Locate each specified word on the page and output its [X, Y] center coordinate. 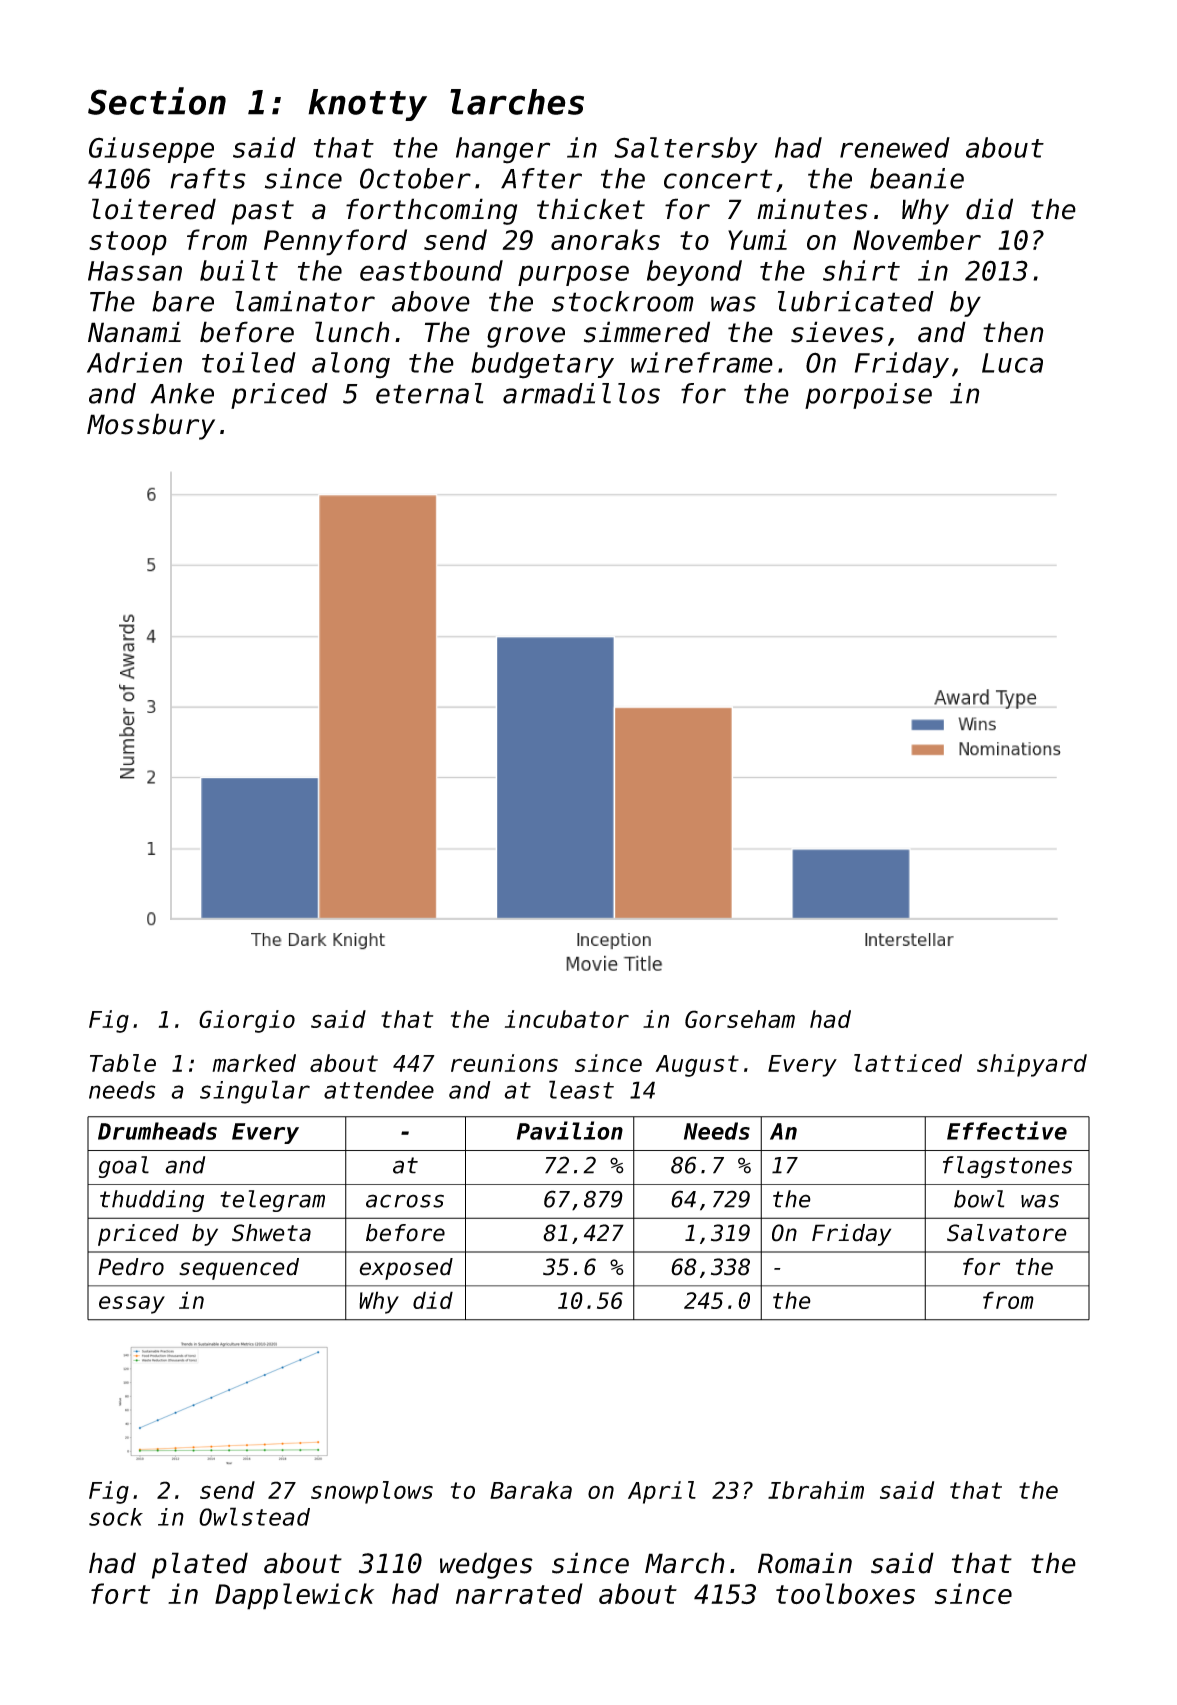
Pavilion [570, 1130]
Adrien [134, 362]
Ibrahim [816, 1490]
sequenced [239, 1269]
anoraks [605, 239]
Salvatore [1007, 1233]
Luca [1012, 363]
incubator [567, 1019]
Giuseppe [151, 150]
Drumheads [157, 1131]
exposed [406, 1269]
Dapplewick [294, 1596]
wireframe [702, 362]
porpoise [868, 396]
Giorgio [247, 1021]
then [1013, 332]
